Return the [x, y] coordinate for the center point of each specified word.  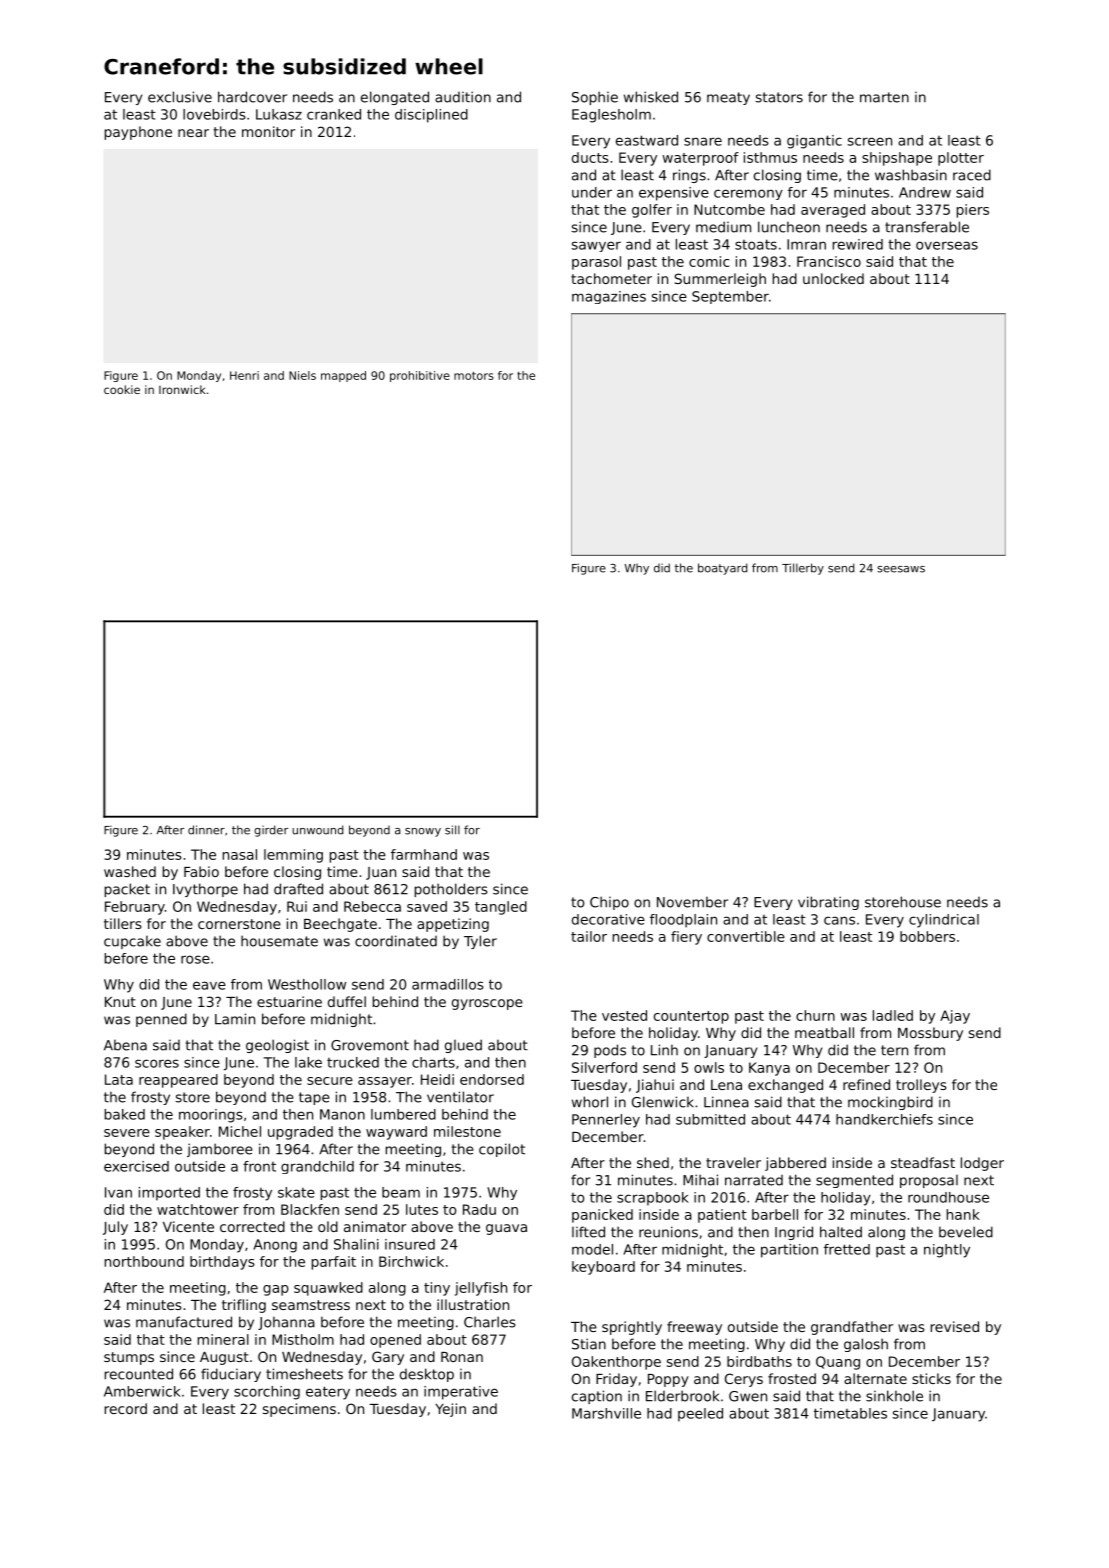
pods [610, 1051]
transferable [927, 227]
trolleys [921, 1086]
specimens [299, 1410]
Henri [244, 375]
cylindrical [944, 921]
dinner [206, 830]
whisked [651, 97]
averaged [833, 211]
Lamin [235, 1019]
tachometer [611, 278]
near [193, 133]
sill [452, 830]
